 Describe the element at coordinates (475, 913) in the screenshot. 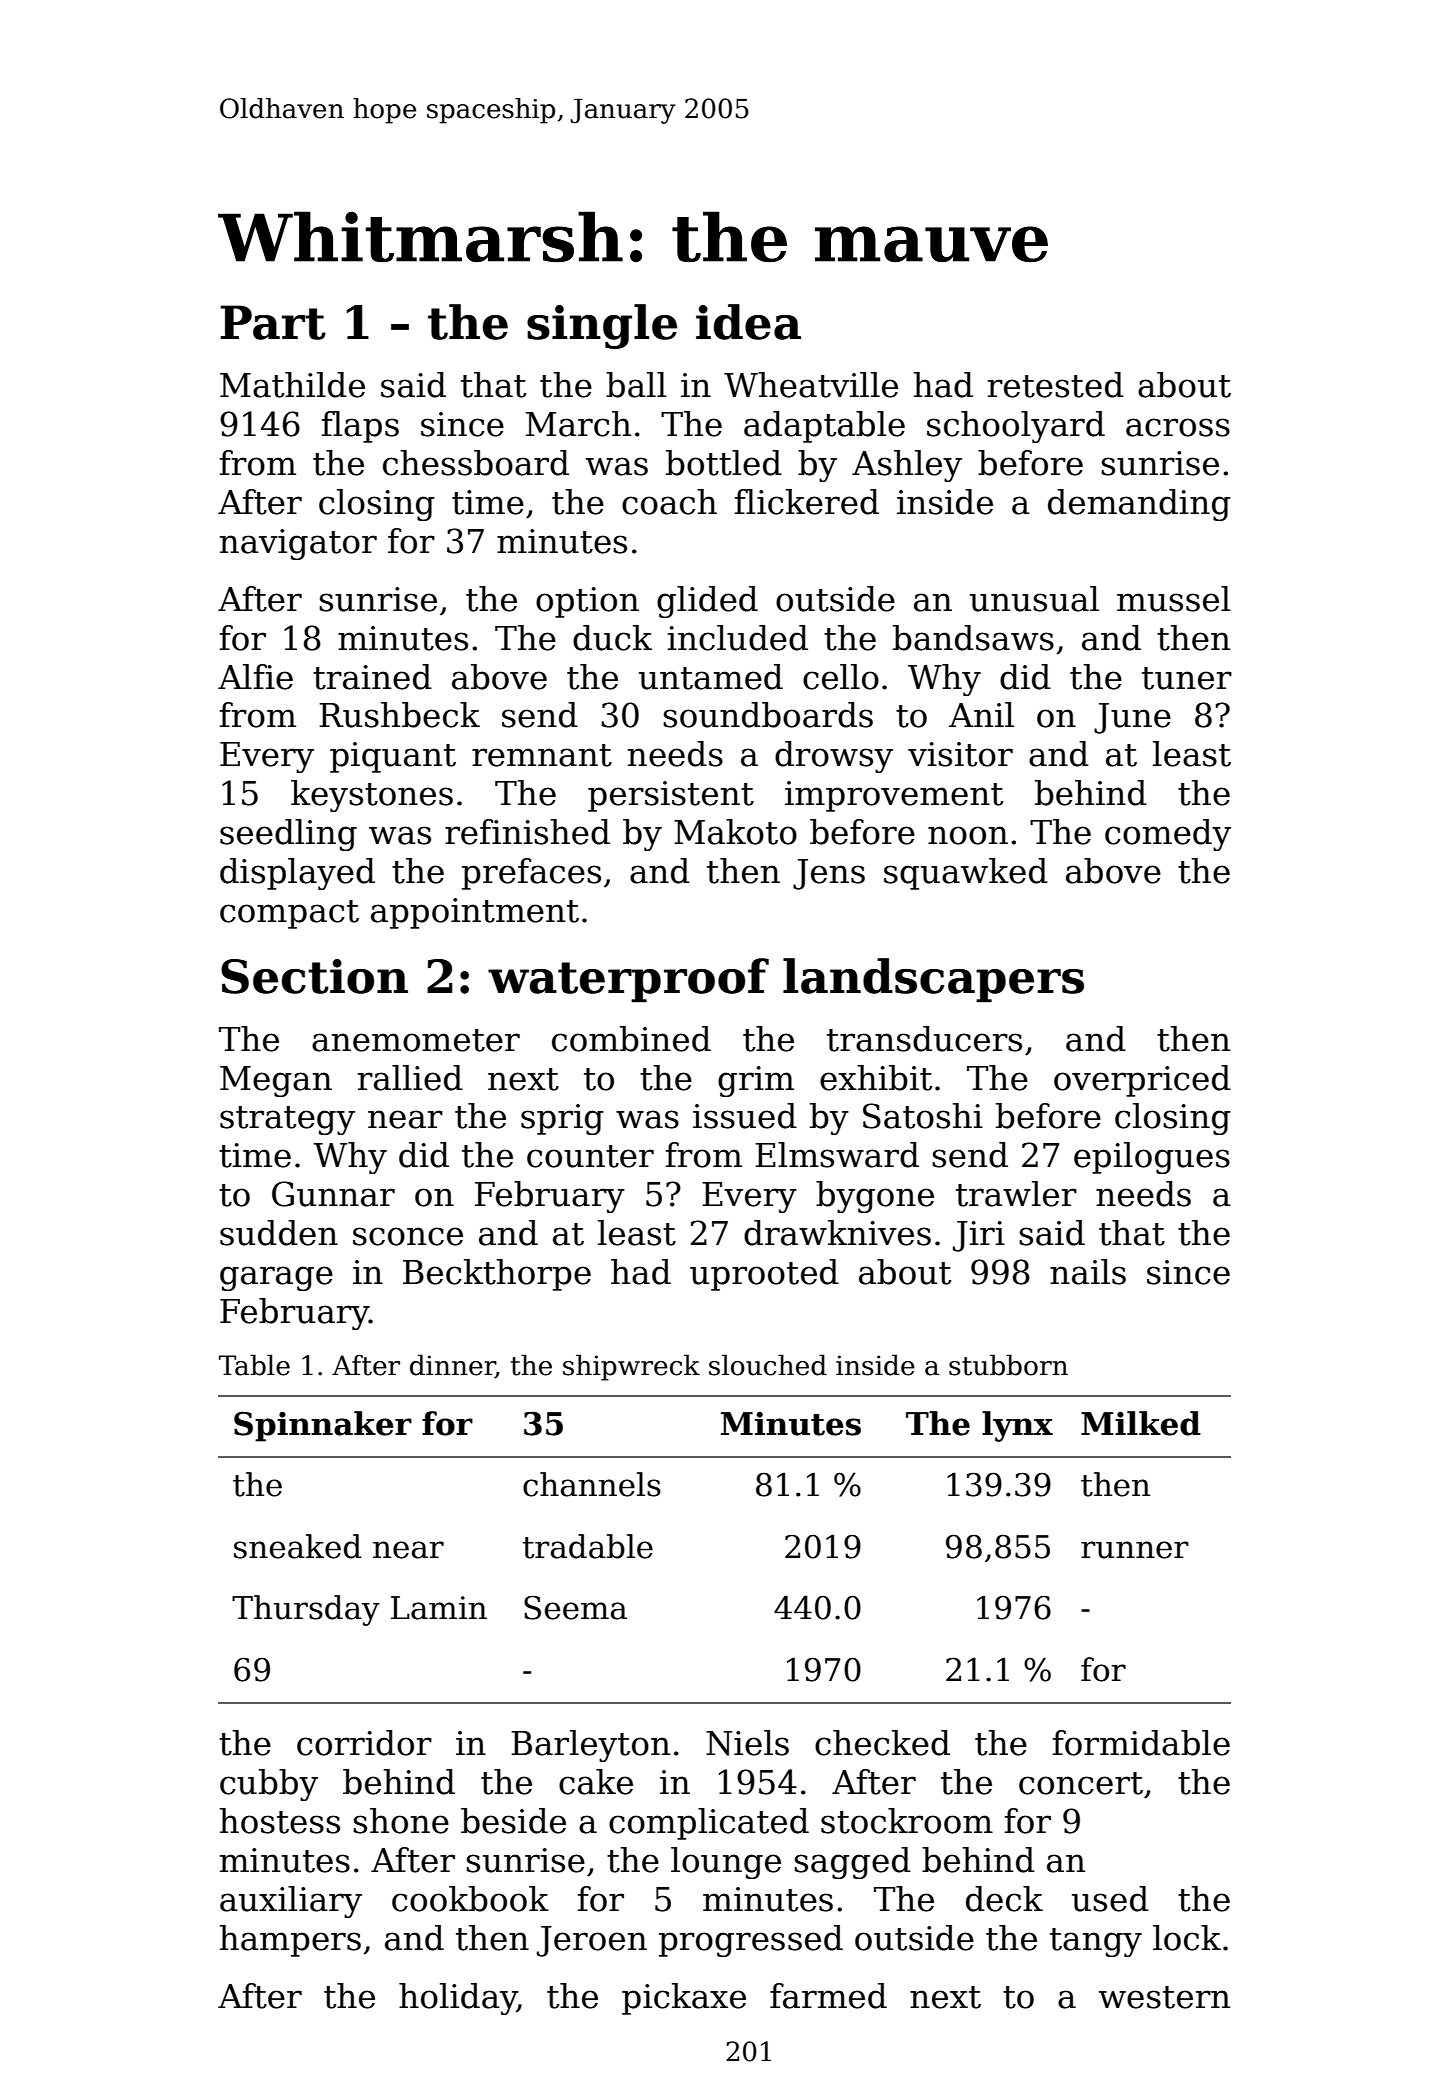

I see `appointment` at that location.
